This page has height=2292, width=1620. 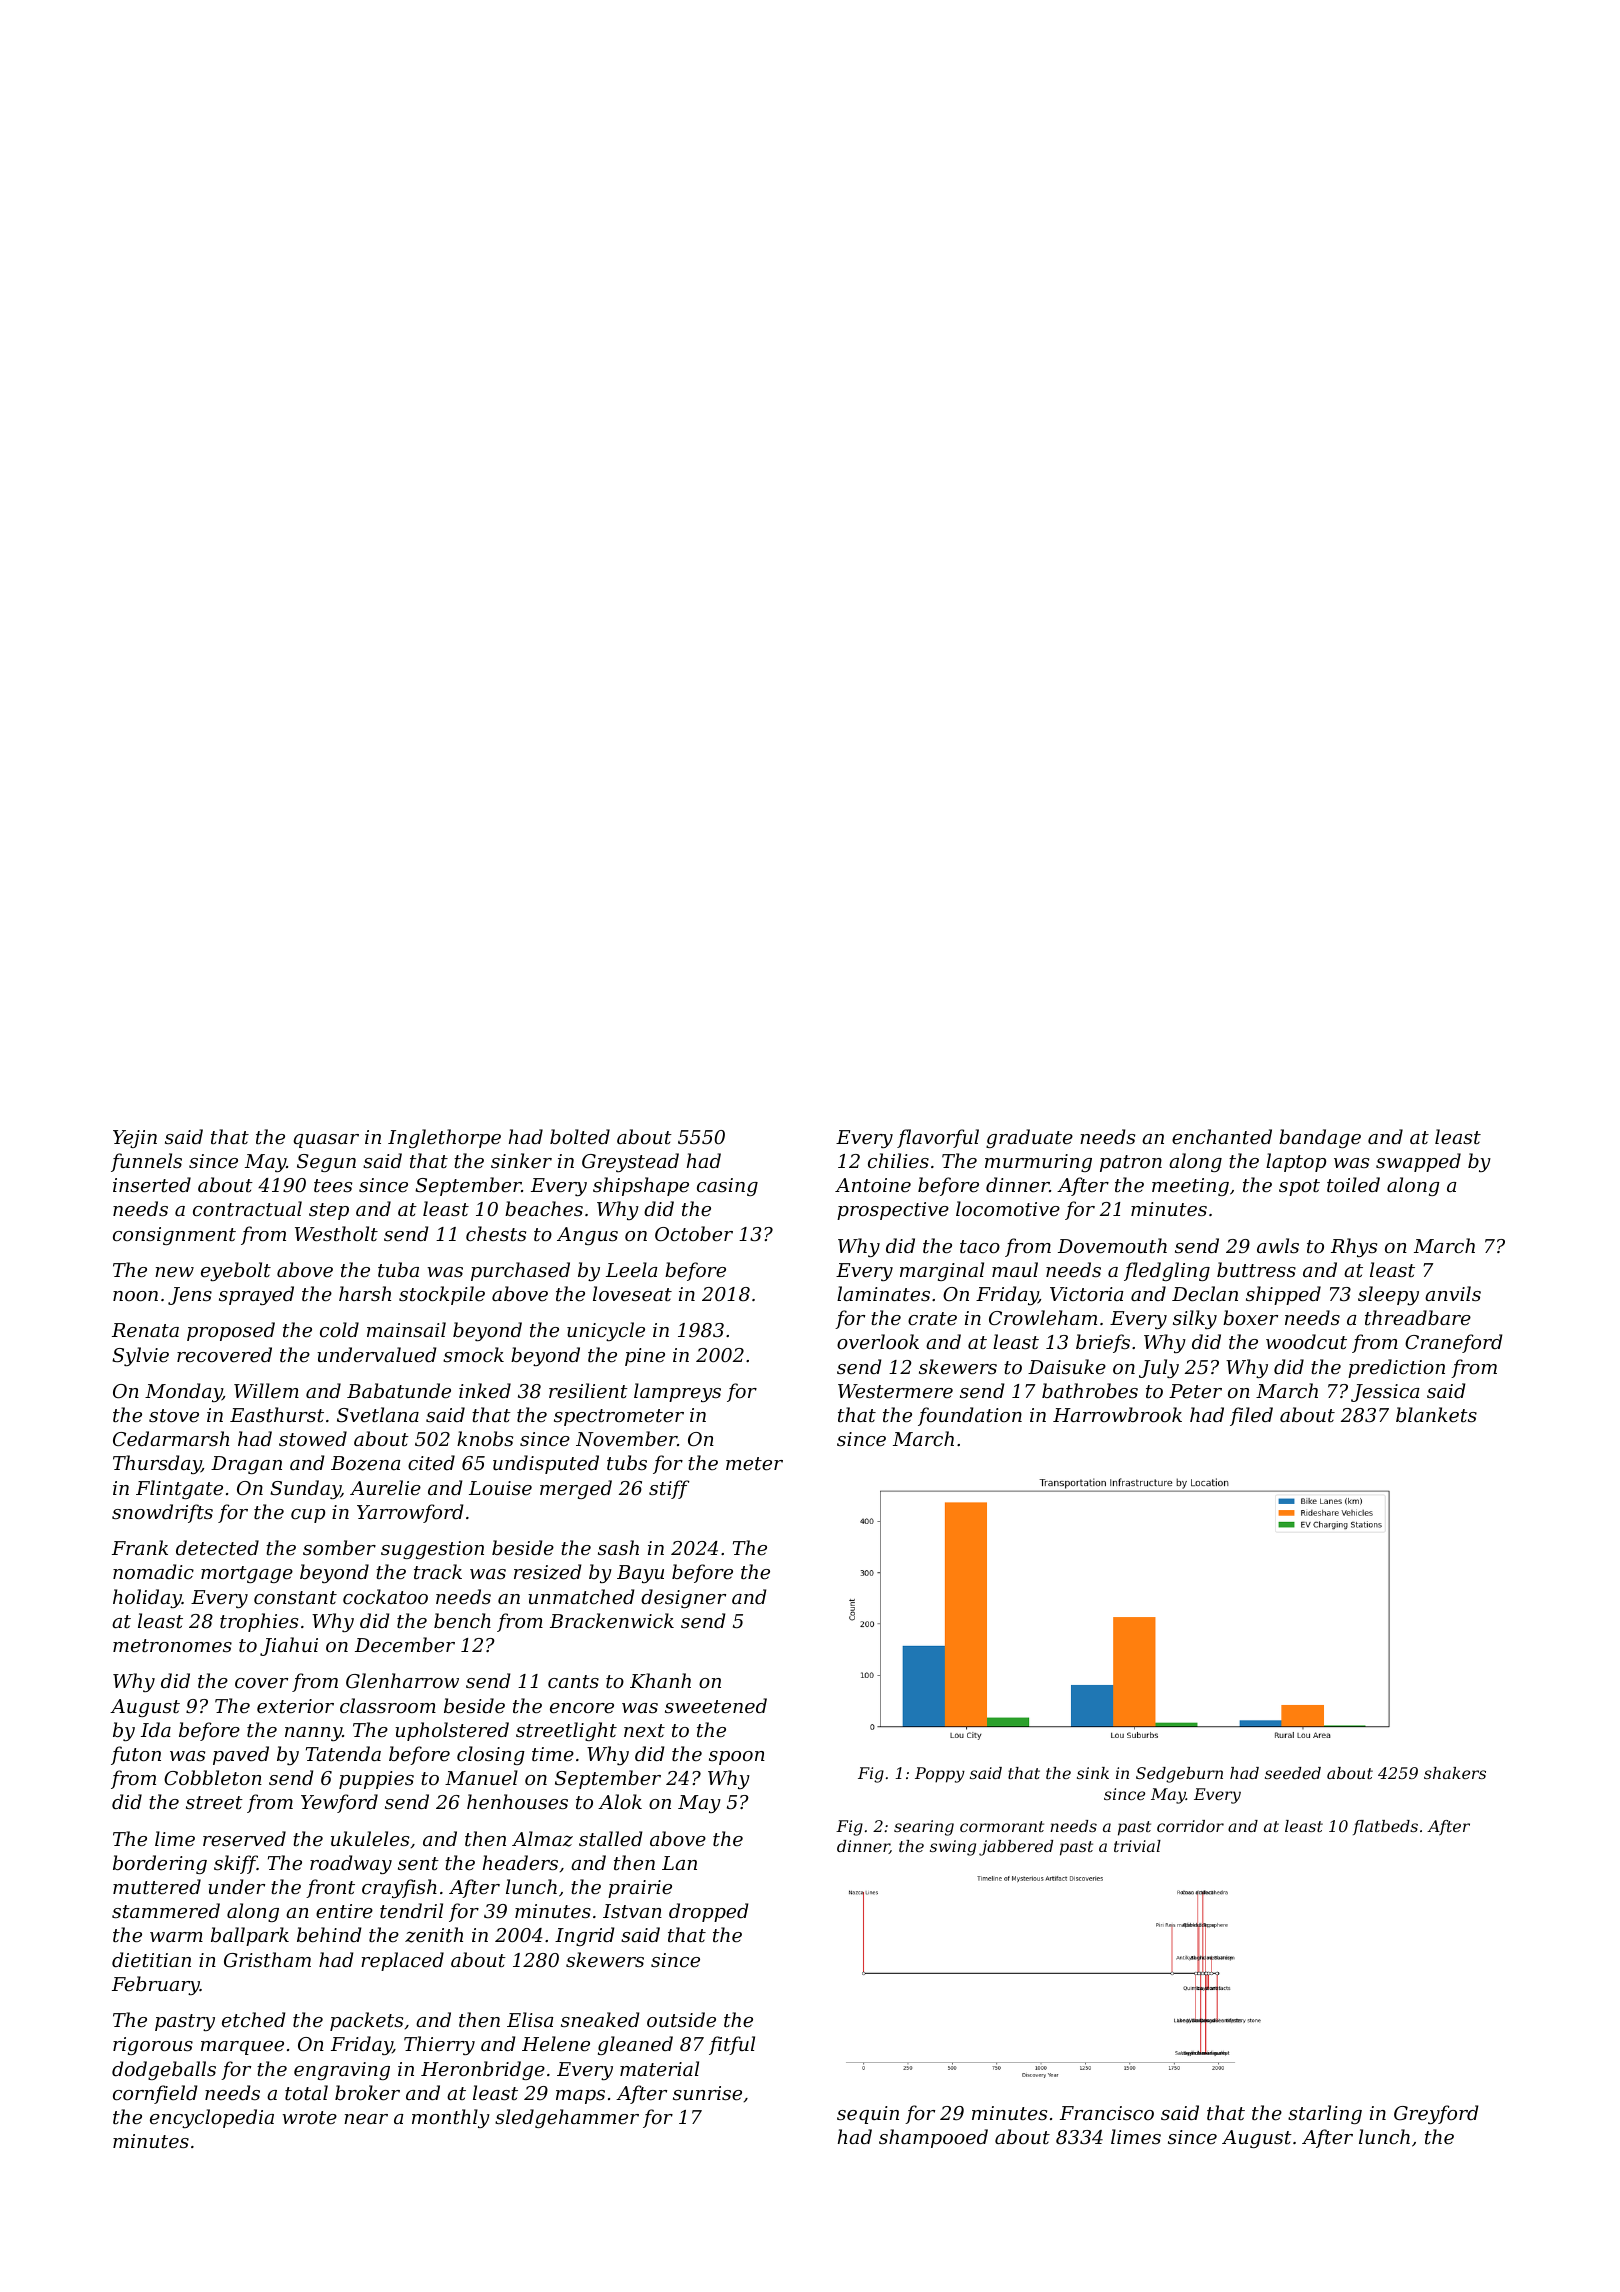 What do you see at coordinates (933, 2138) in the page?
I see `shampooed` at bounding box center [933, 2138].
